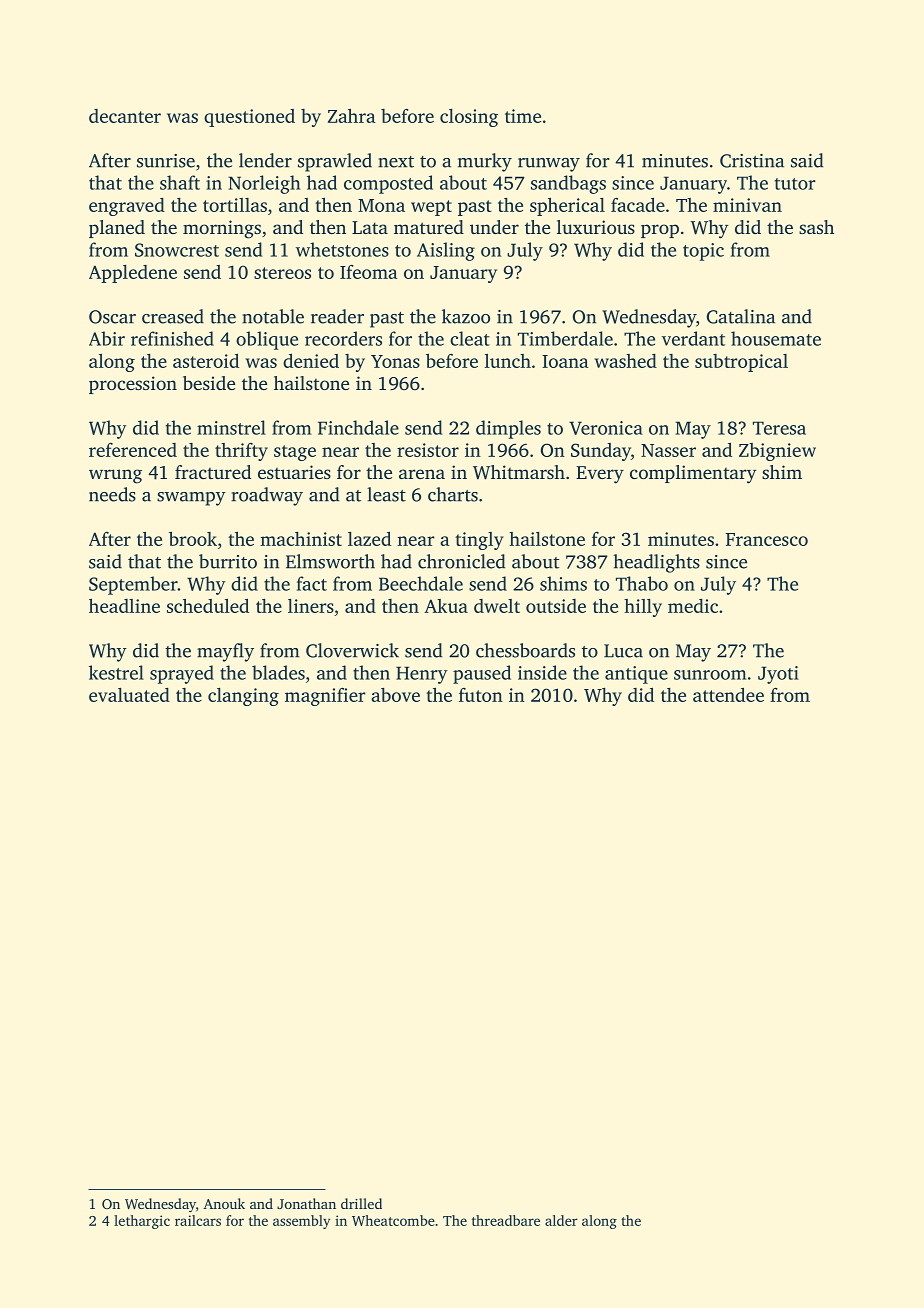  Describe the element at coordinates (523, 116) in the image. I see `time` at that location.
